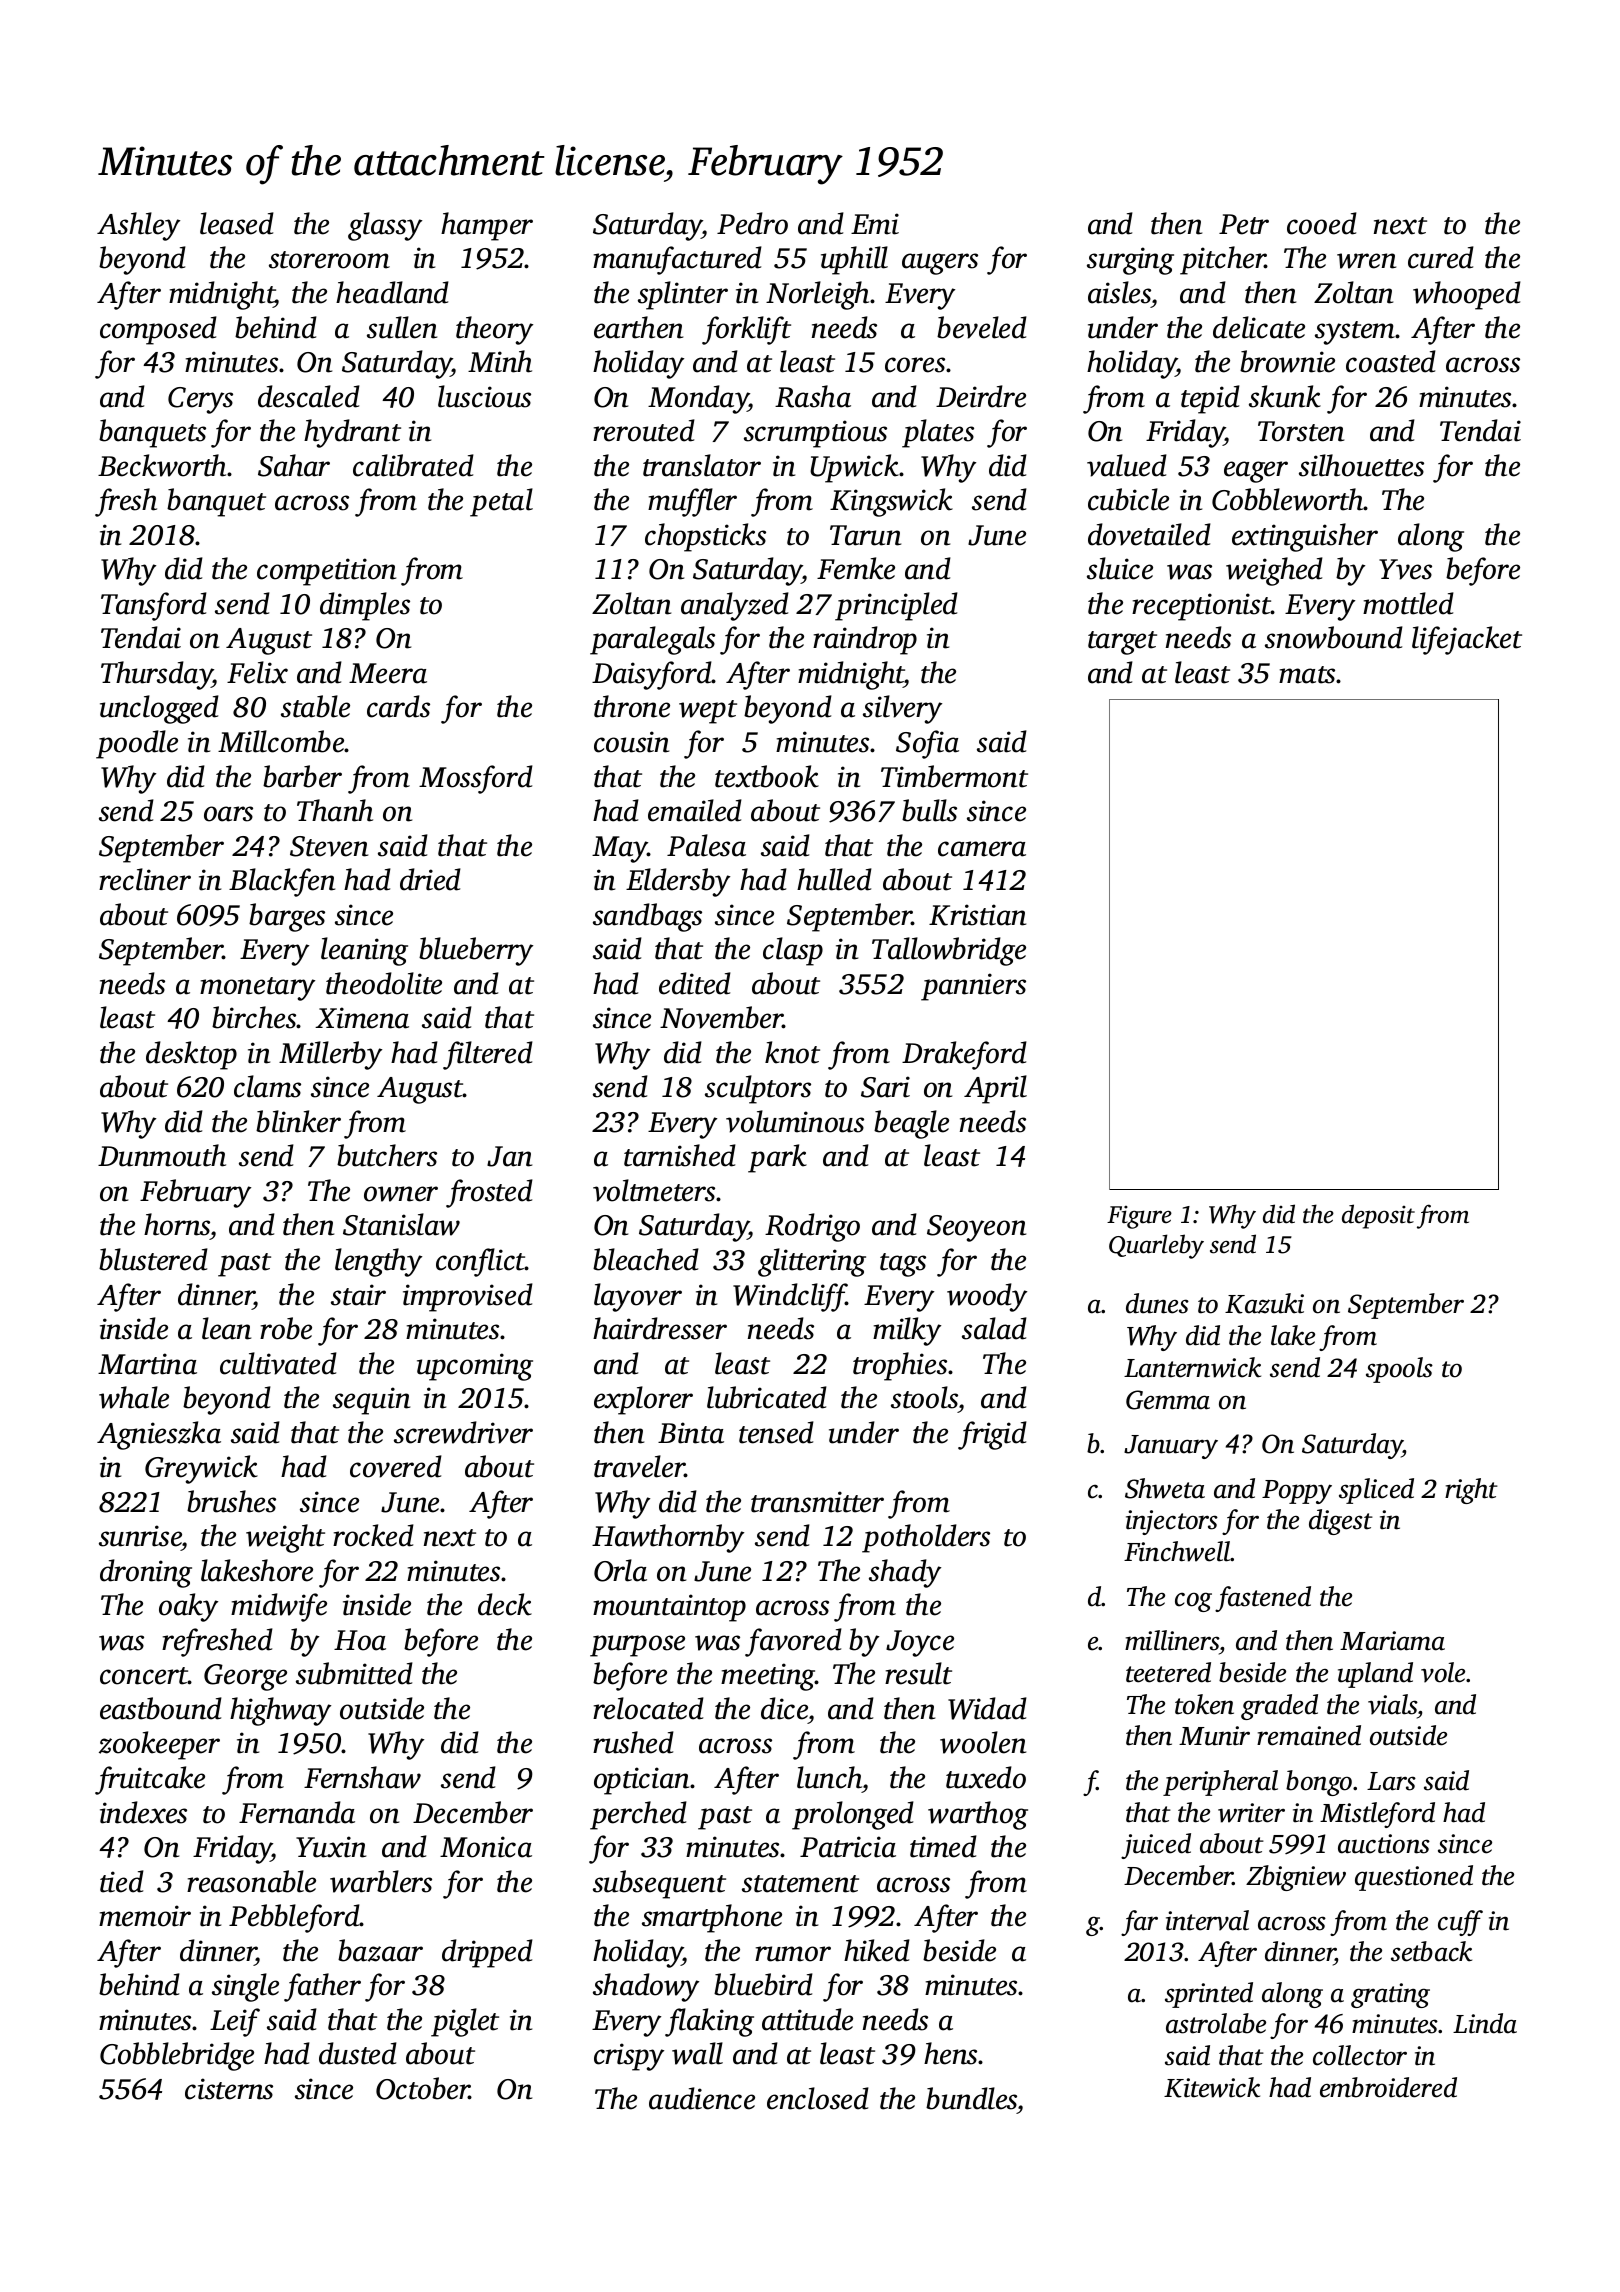  What do you see at coordinates (229, 2089) in the screenshot?
I see `cisterns` at bounding box center [229, 2089].
